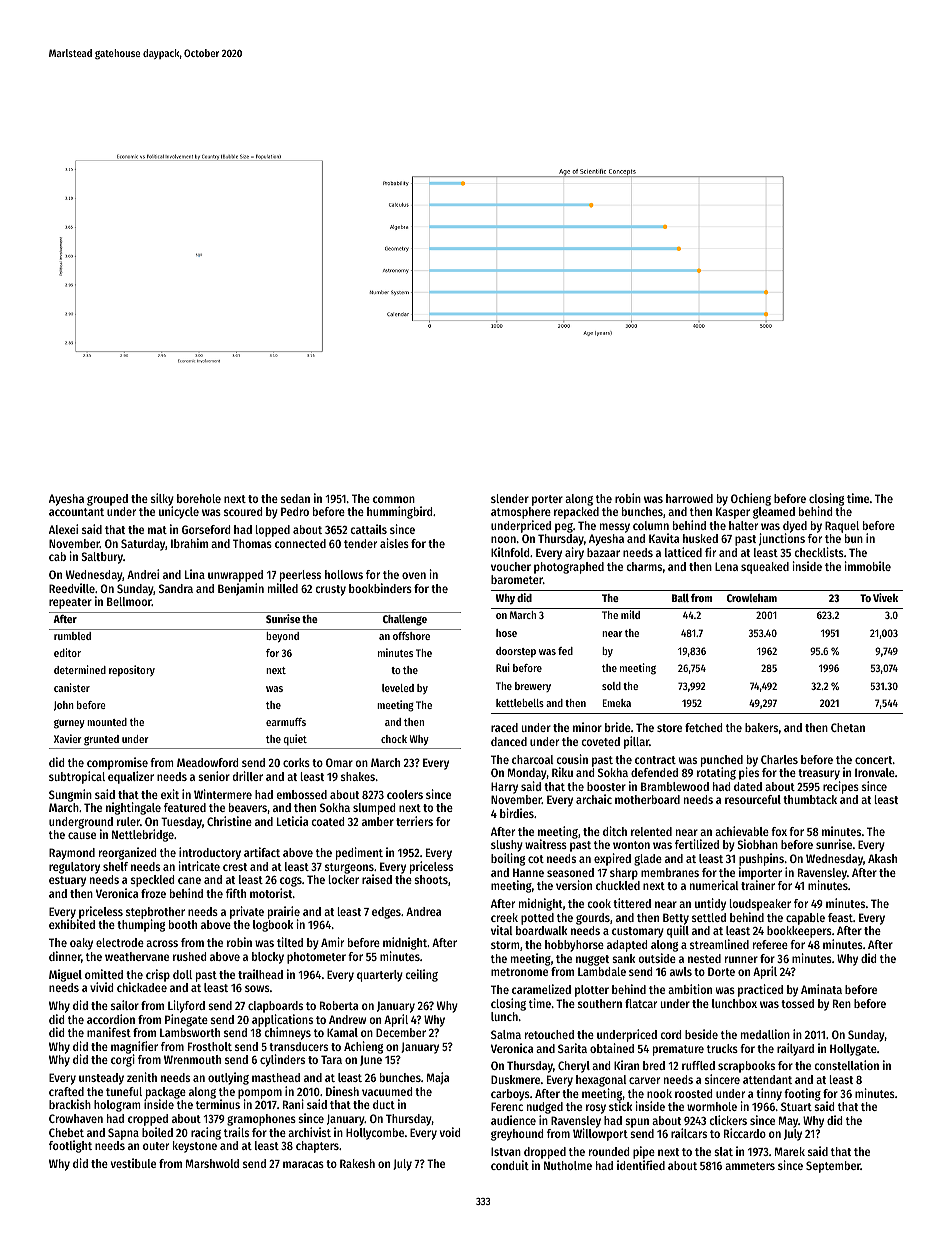 This image has width=952, height=1233. Describe the element at coordinates (565, 651) in the image. I see `fed` at that location.
